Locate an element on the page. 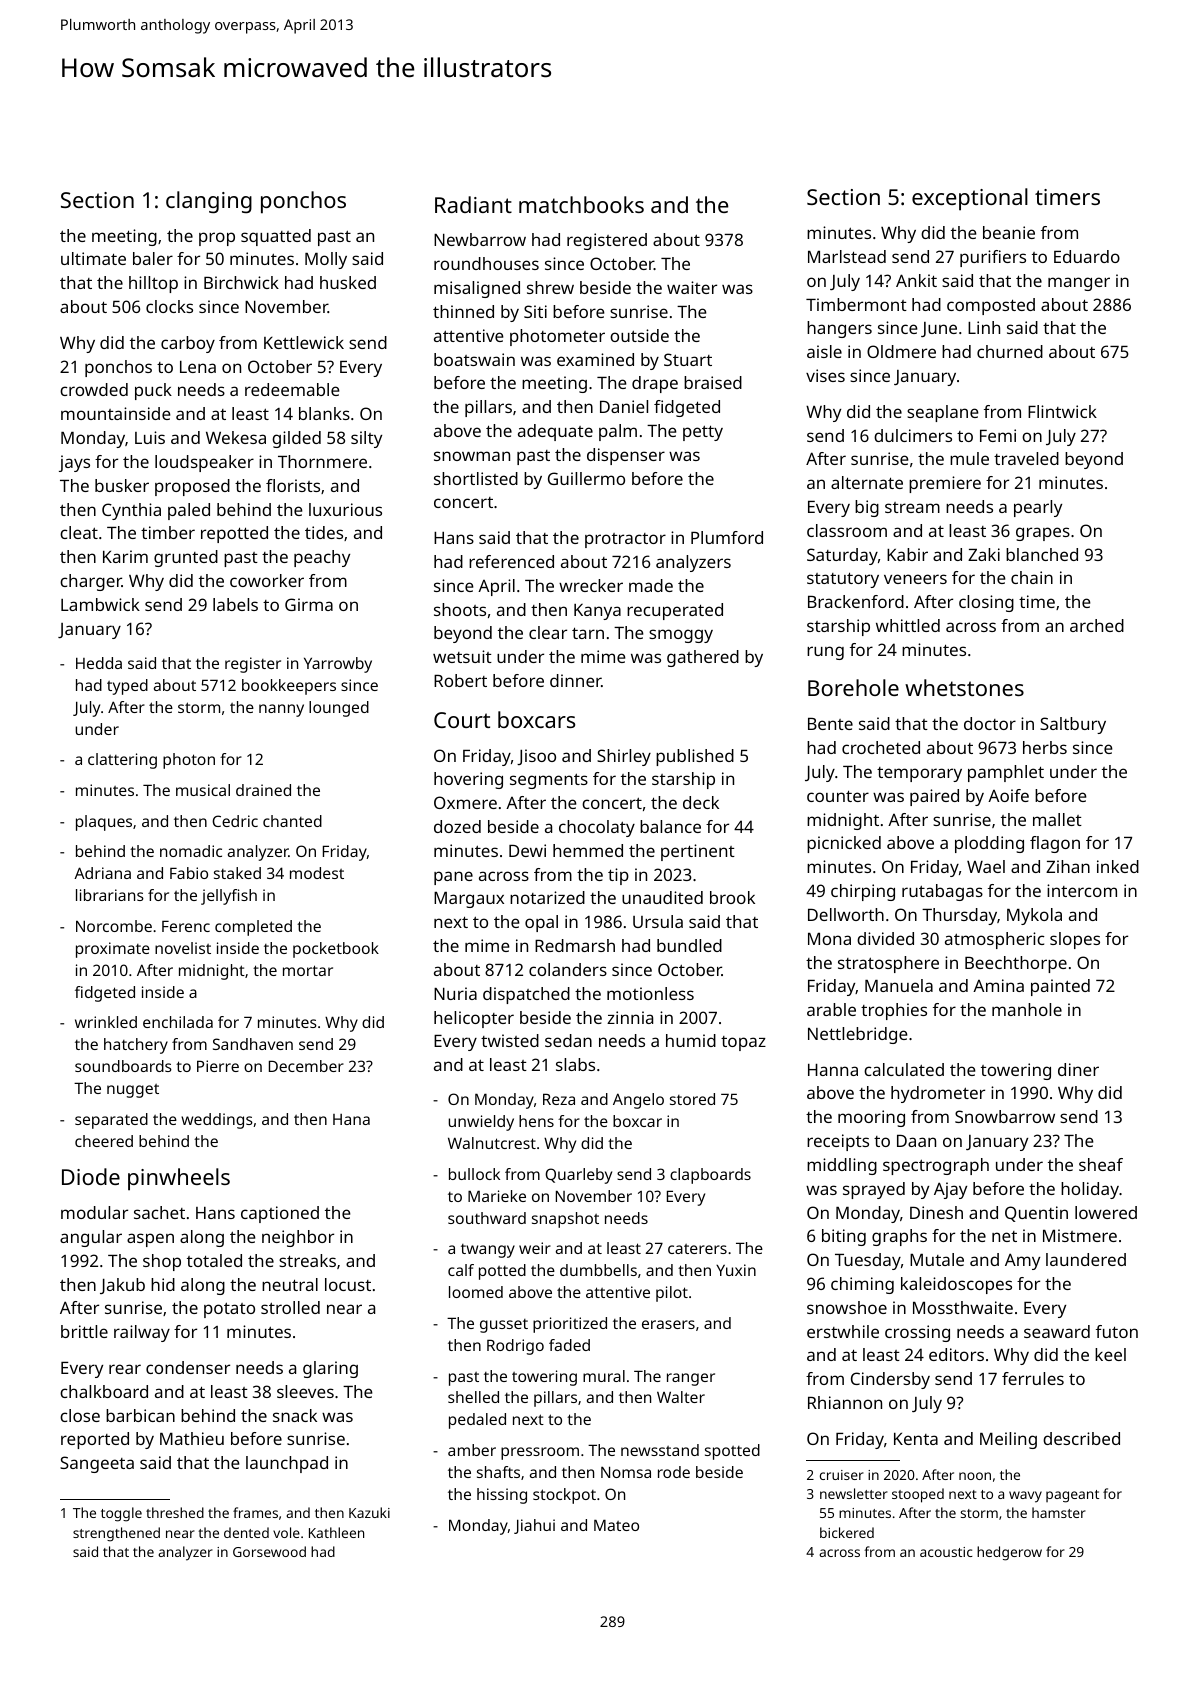 This document has width=1200, height=1697. chocolaty is located at coordinates (597, 828).
